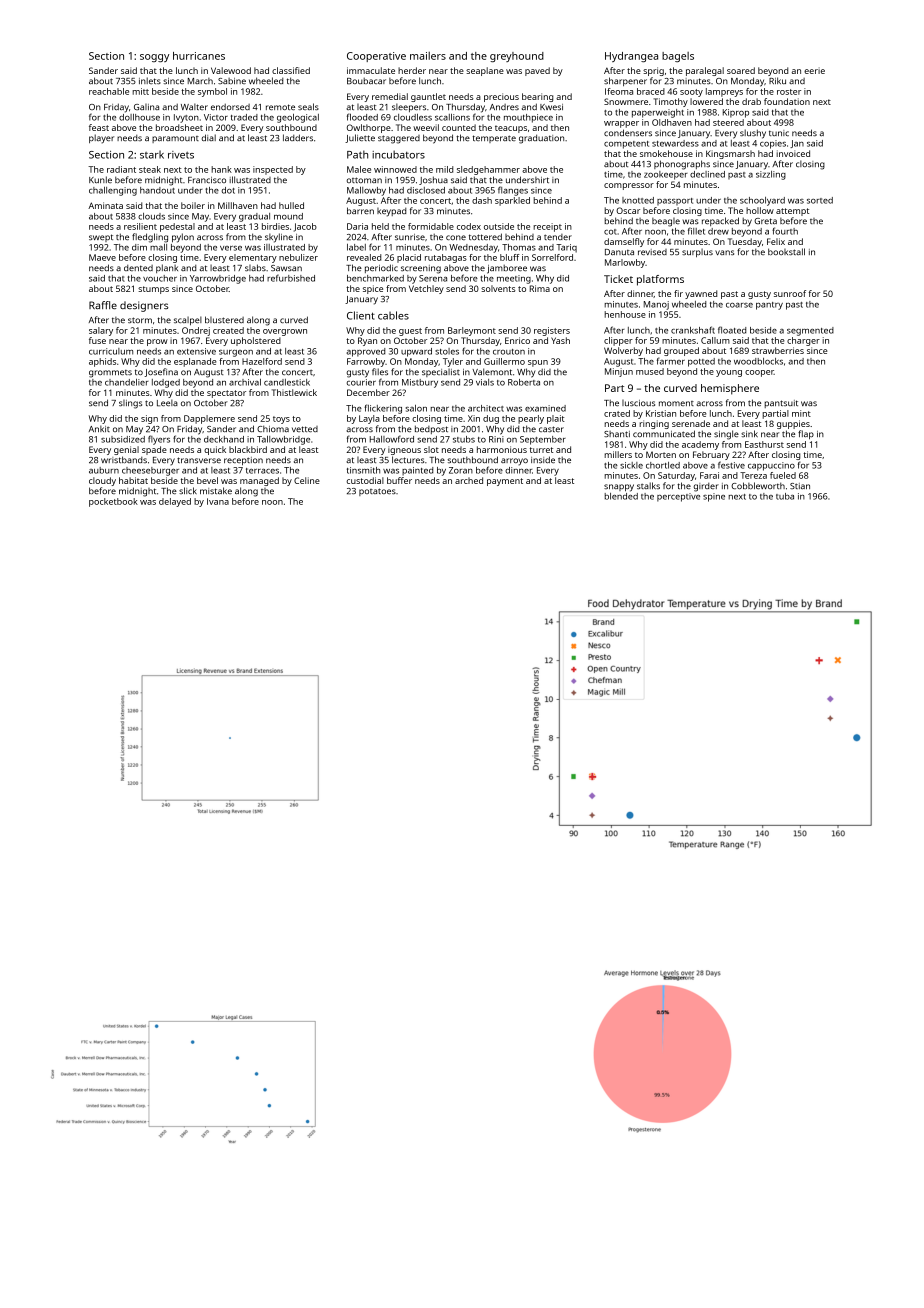  Describe the element at coordinates (472, 331) in the image. I see `Barleymont` at that location.
